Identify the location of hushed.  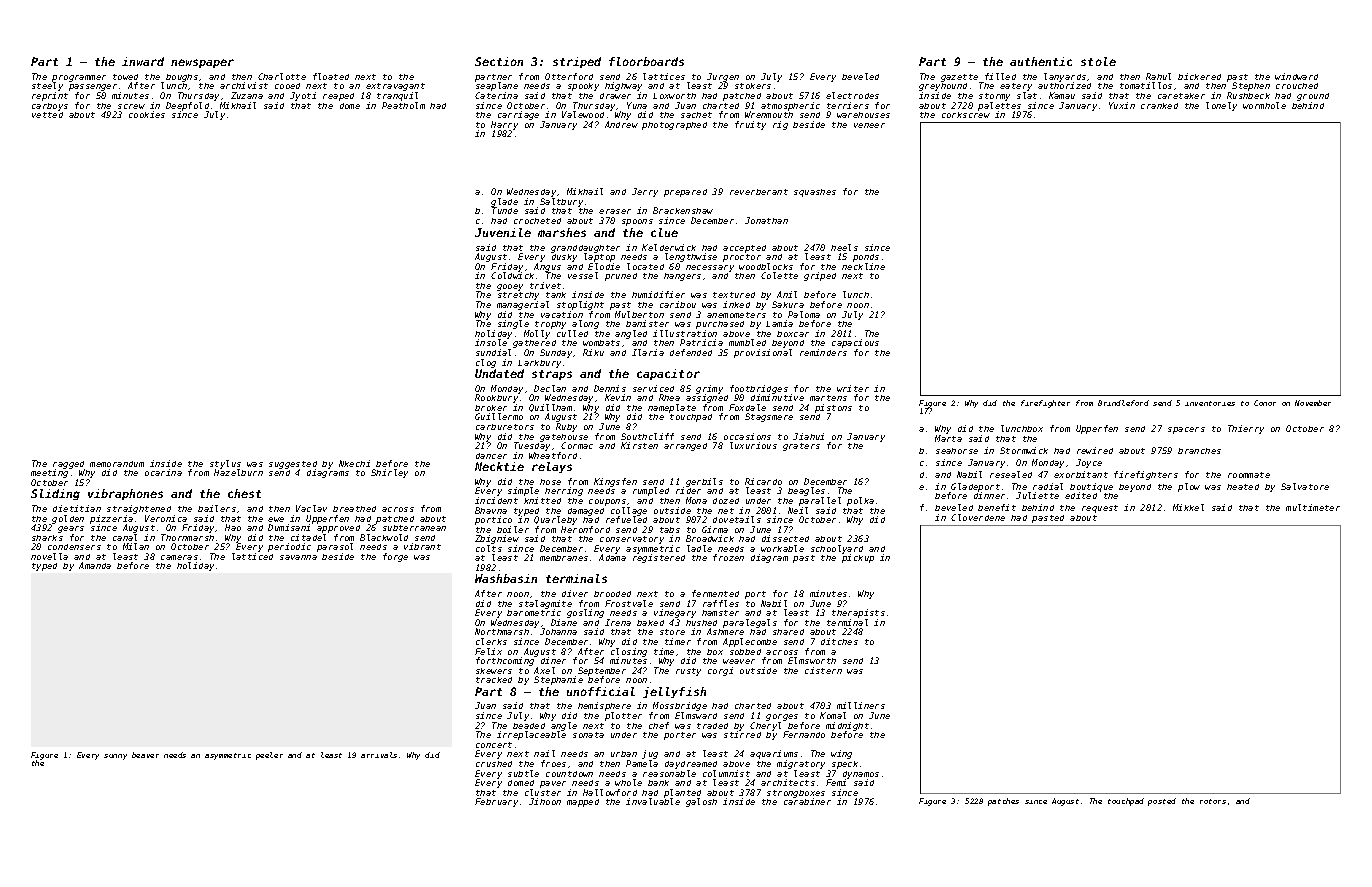
(701, 623).
